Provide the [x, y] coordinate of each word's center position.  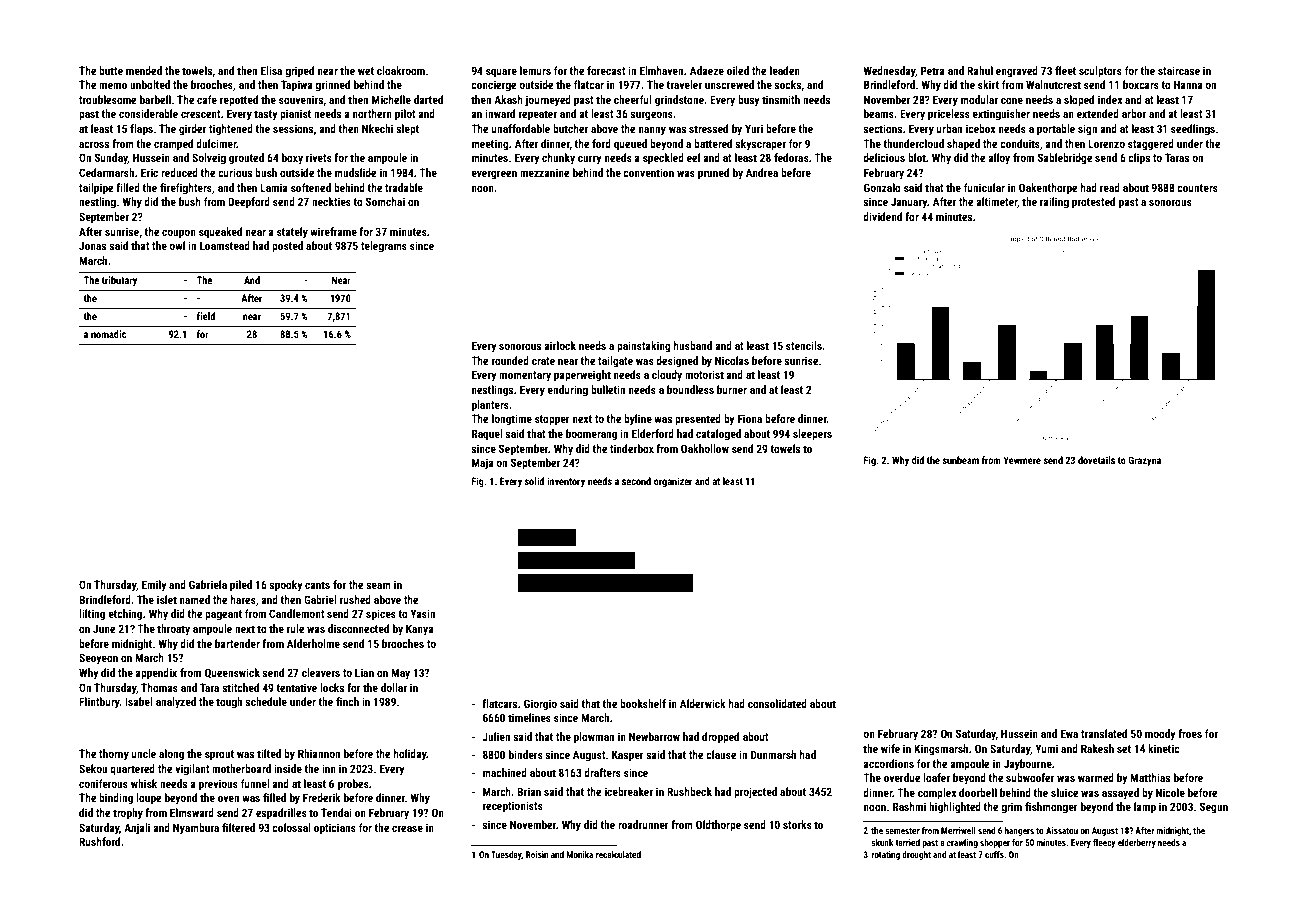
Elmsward [192, 812]
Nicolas [732, 360]
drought [916, 855]
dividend [882, 216]
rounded [510, 360]
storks [797, 824]
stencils [804, 345]
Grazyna [1144, 461]
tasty [266, 115]
